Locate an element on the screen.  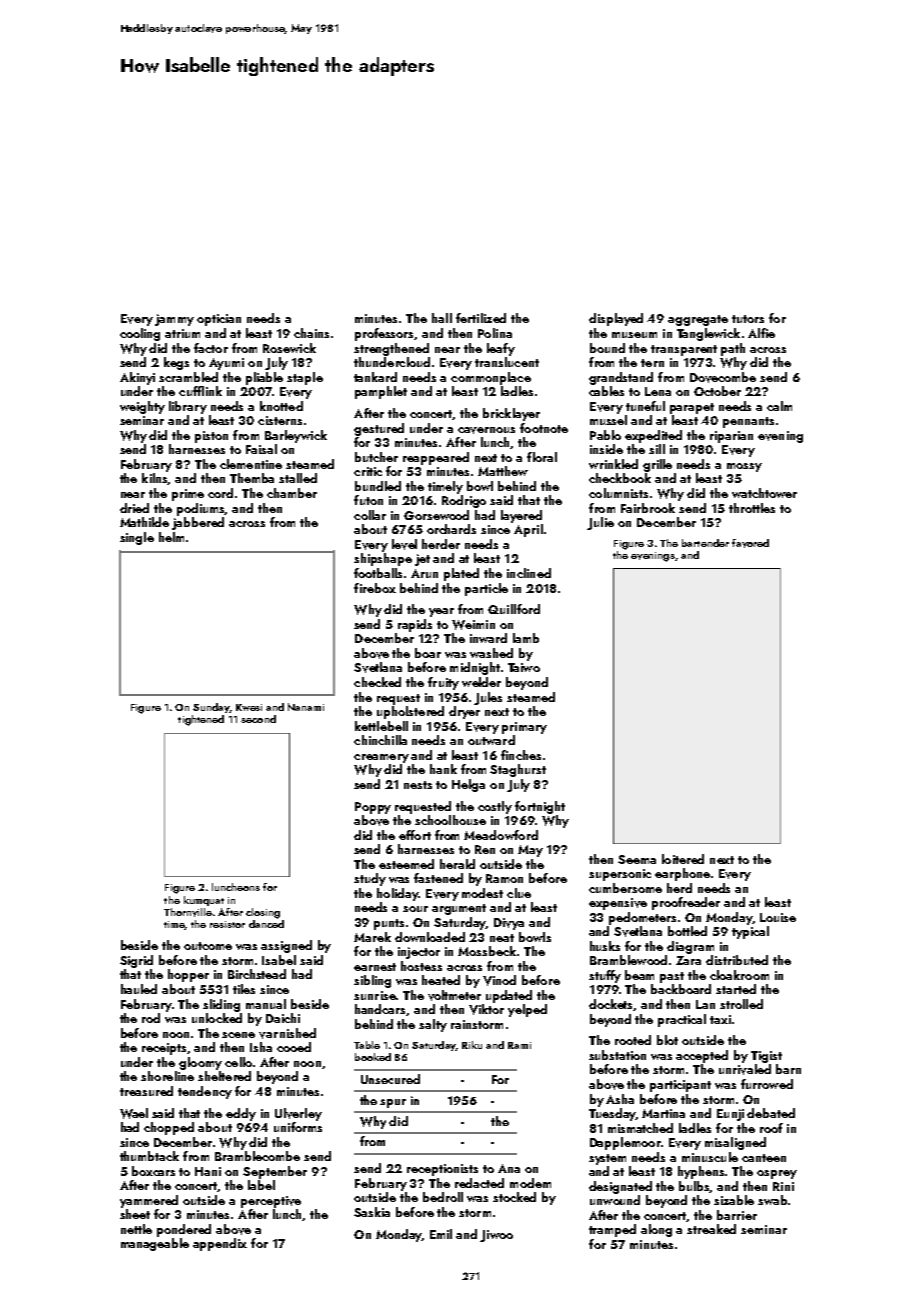
professors is located at coordinates (385, 334).
